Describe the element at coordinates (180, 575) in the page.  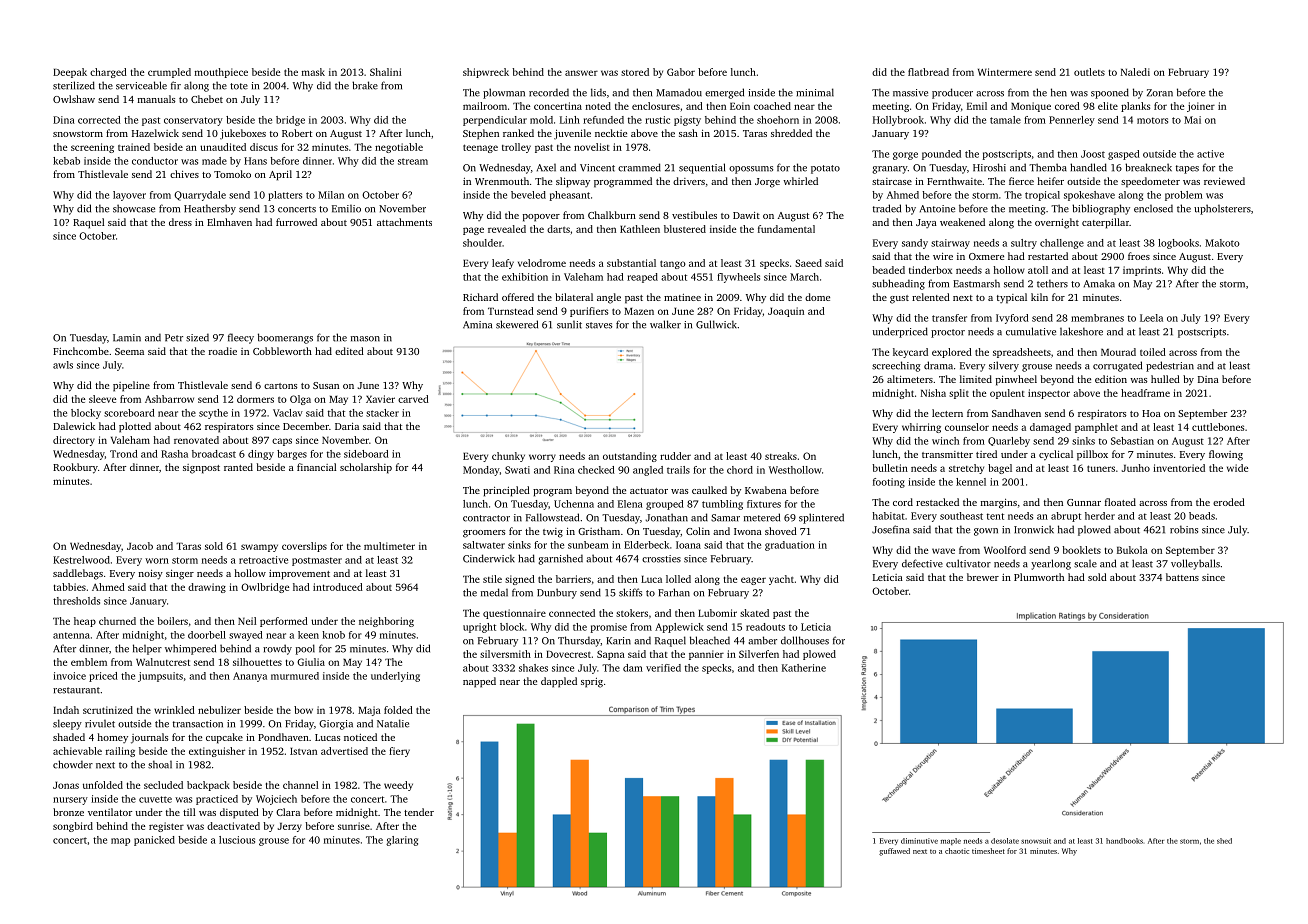
I see `singer` at that location.
